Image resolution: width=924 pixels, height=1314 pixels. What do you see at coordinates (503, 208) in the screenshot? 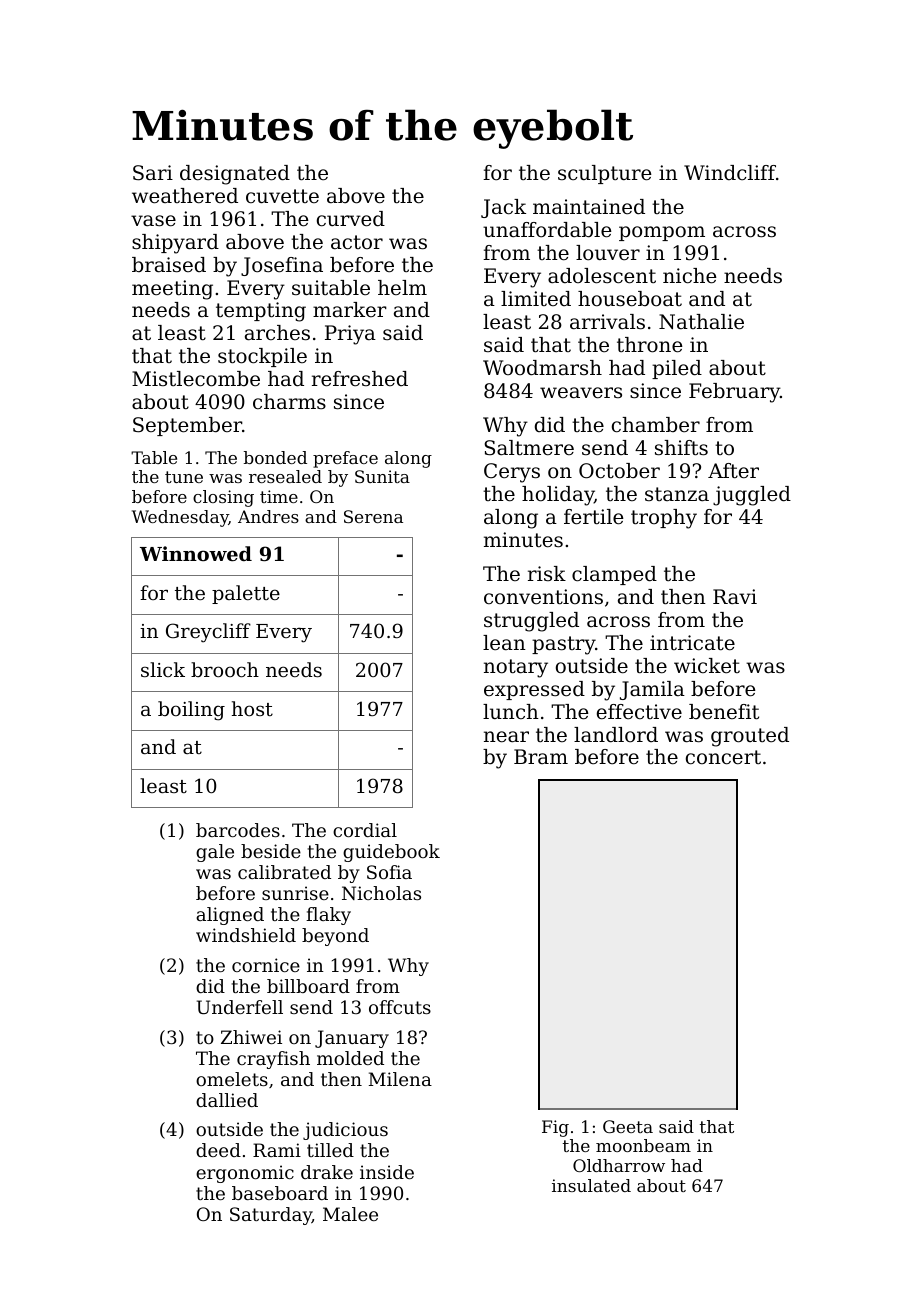
I see `Jack` at bounding box center [503, 208].
